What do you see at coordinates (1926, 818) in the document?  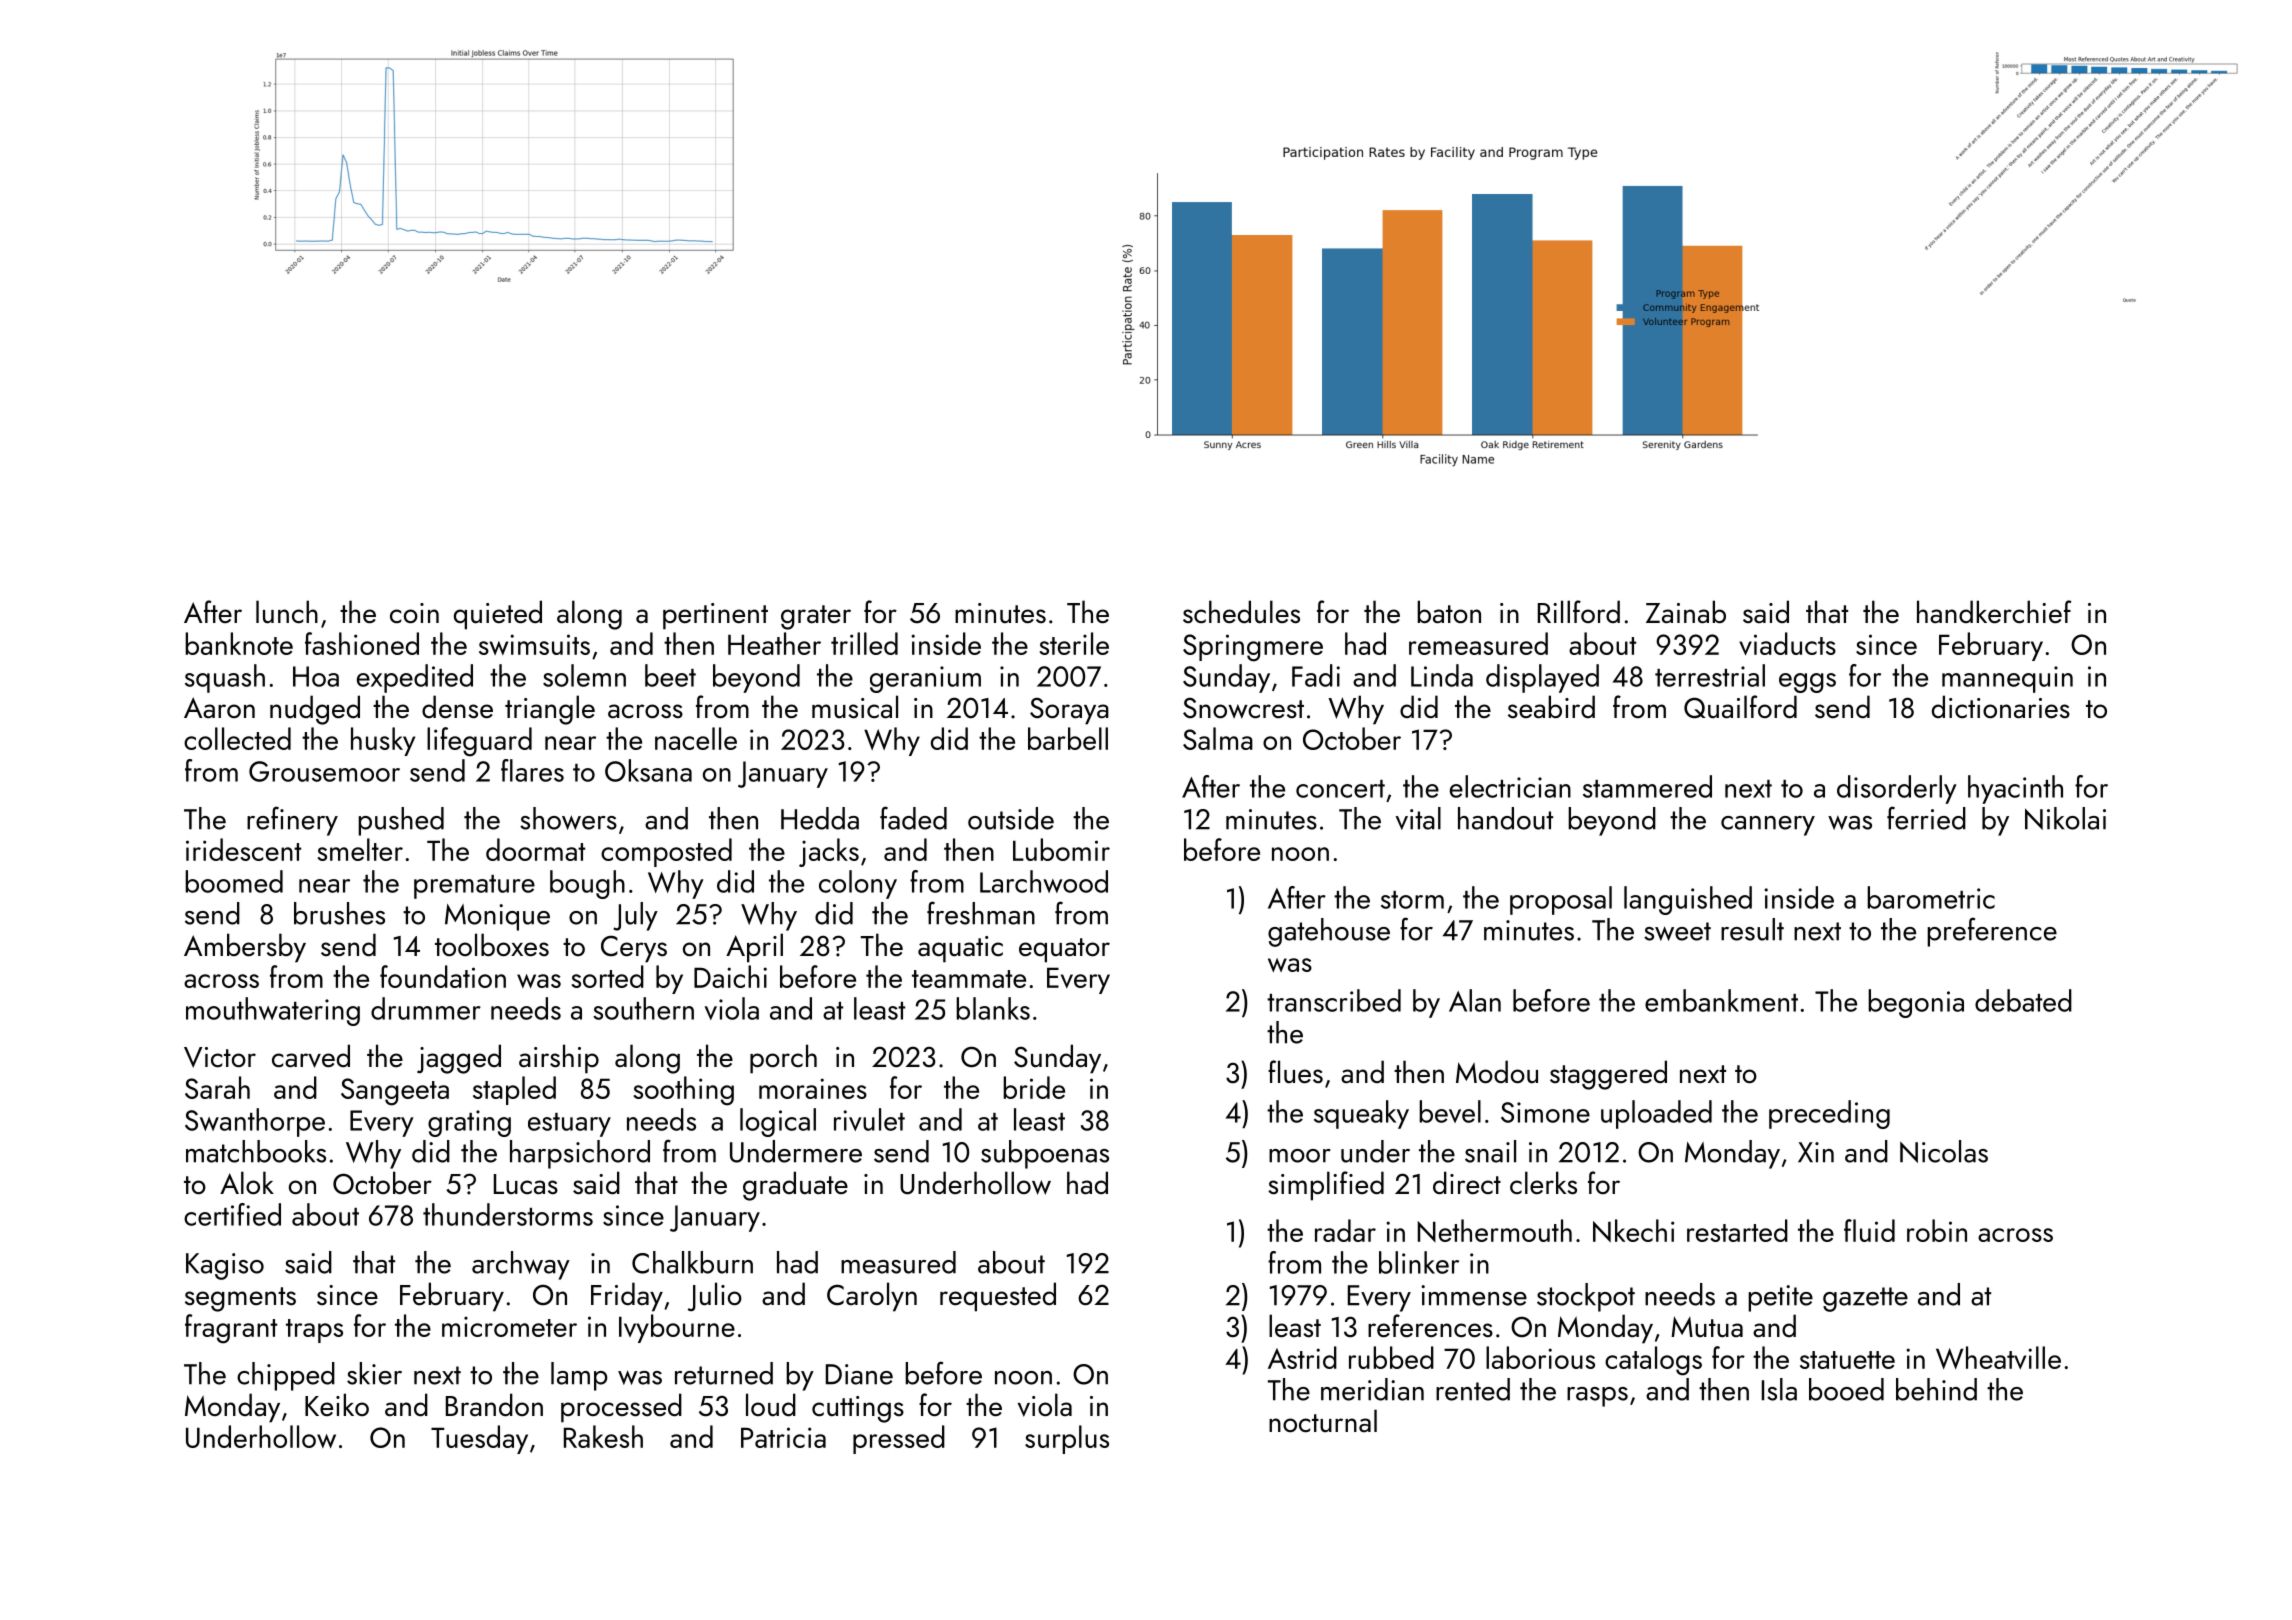 I see `ferried` at bounding box center [1926, 818].
